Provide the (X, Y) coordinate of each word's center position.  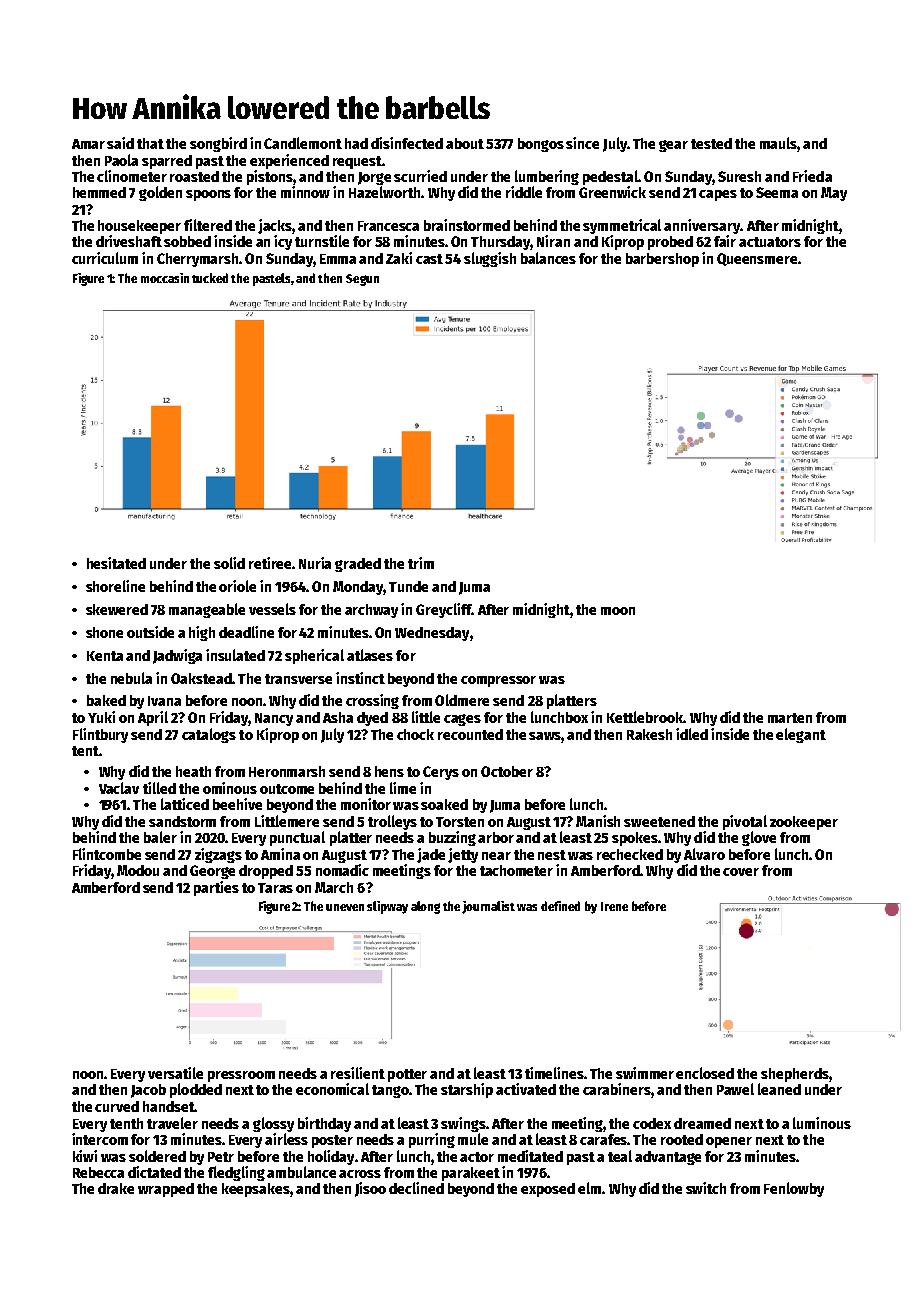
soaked (444, 804)
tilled (159, 788)
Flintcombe (107, 854)
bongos (541, 145)
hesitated (116, 563)
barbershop (662, 260)
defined (560, 906)
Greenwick (612, 192)
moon (618, 611)
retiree (271, 563)
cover (741, 872)
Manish (598, 821)
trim (421, 563)
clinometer (132, 176)
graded (358, 565)
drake (116, 1188)
